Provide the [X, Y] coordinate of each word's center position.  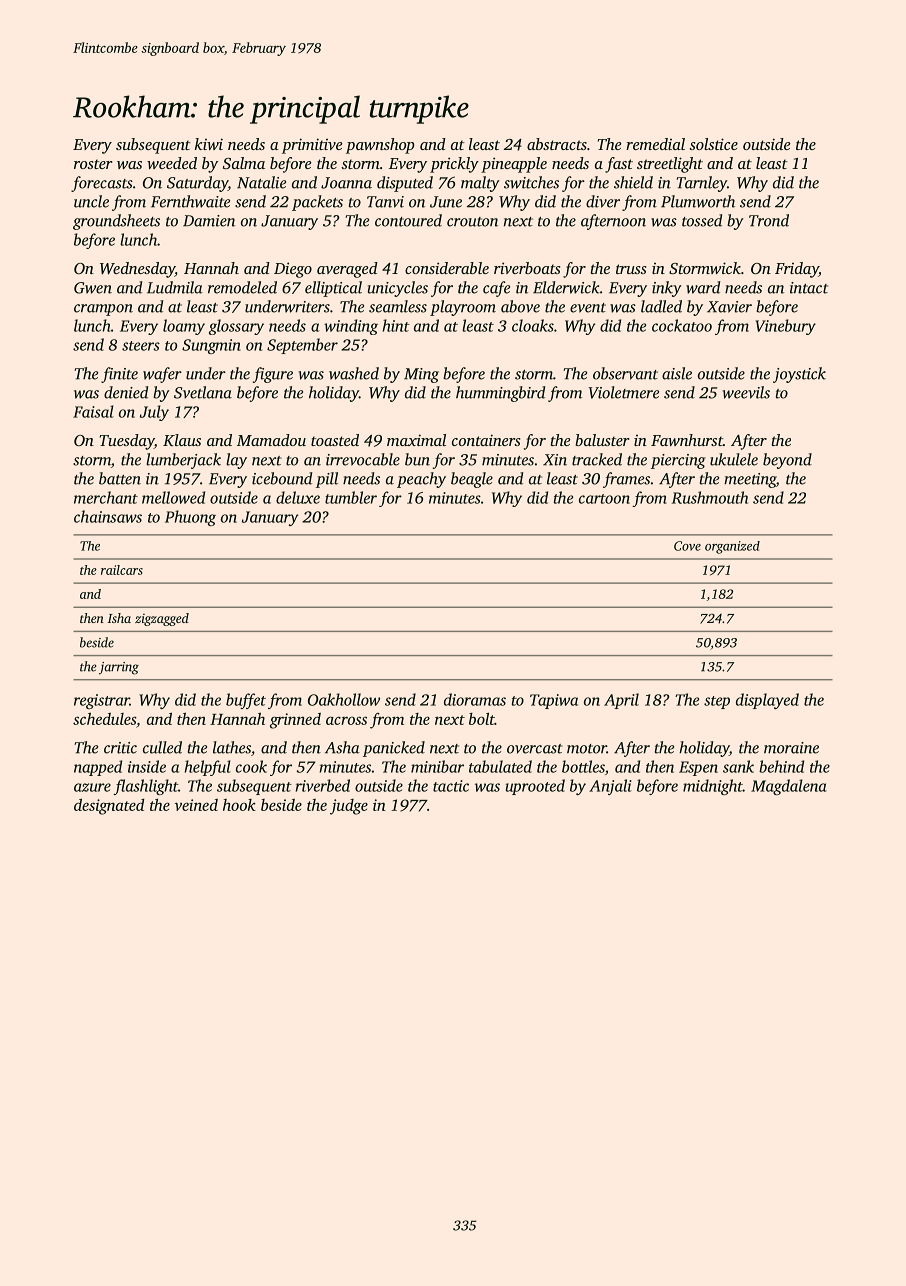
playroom [463, 308]
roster [93, 164]
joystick [799, 375]
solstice [713, 144]
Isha [119, 618]
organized [732, 547]
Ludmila [175, 287]
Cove [687, 546]
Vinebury [785, 327]
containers [486, 440]
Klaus [182, 440]
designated [109, 806]
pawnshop [380, 146]
